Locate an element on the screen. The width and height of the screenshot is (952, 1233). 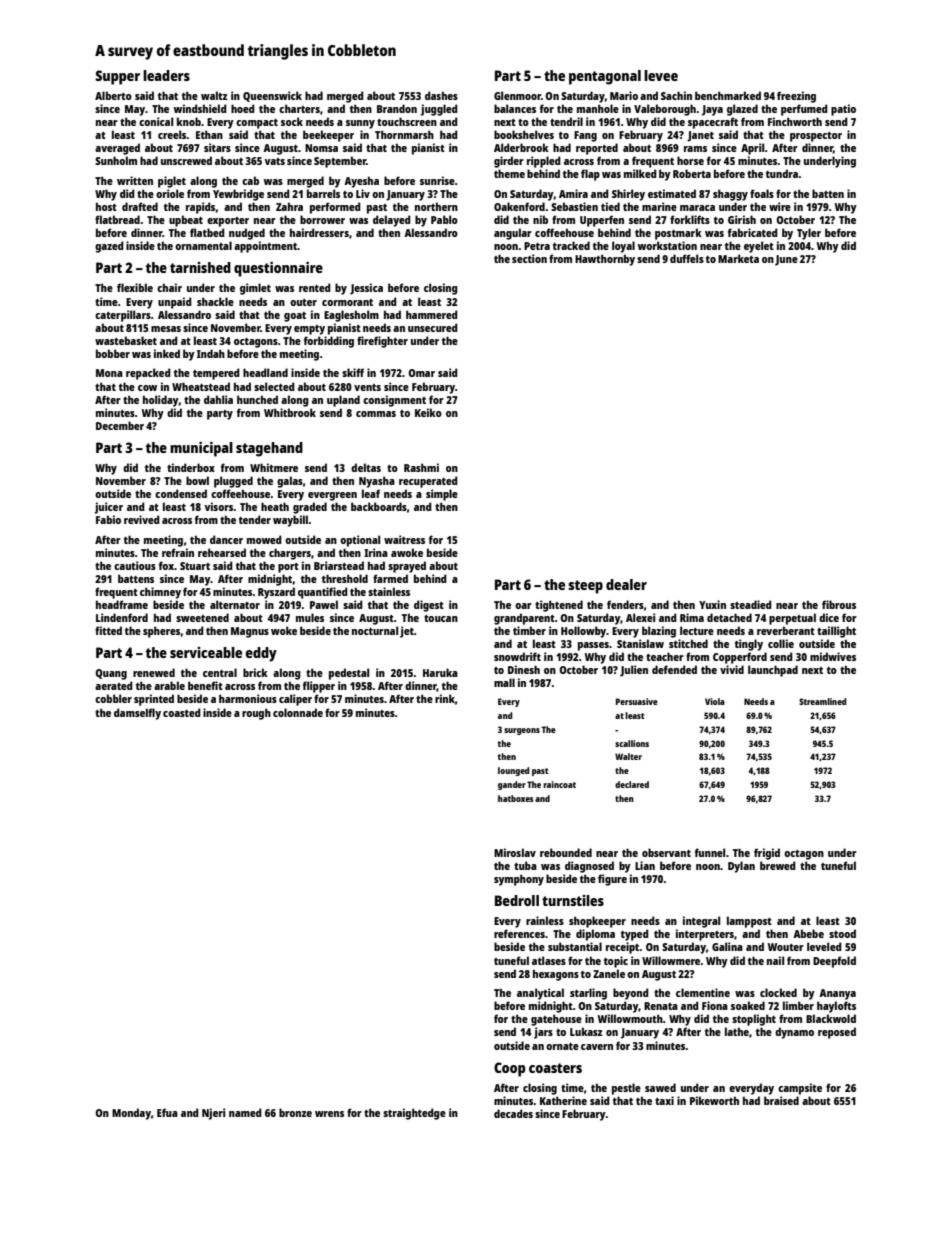
serviceable is located at coordinates (206, 652).
